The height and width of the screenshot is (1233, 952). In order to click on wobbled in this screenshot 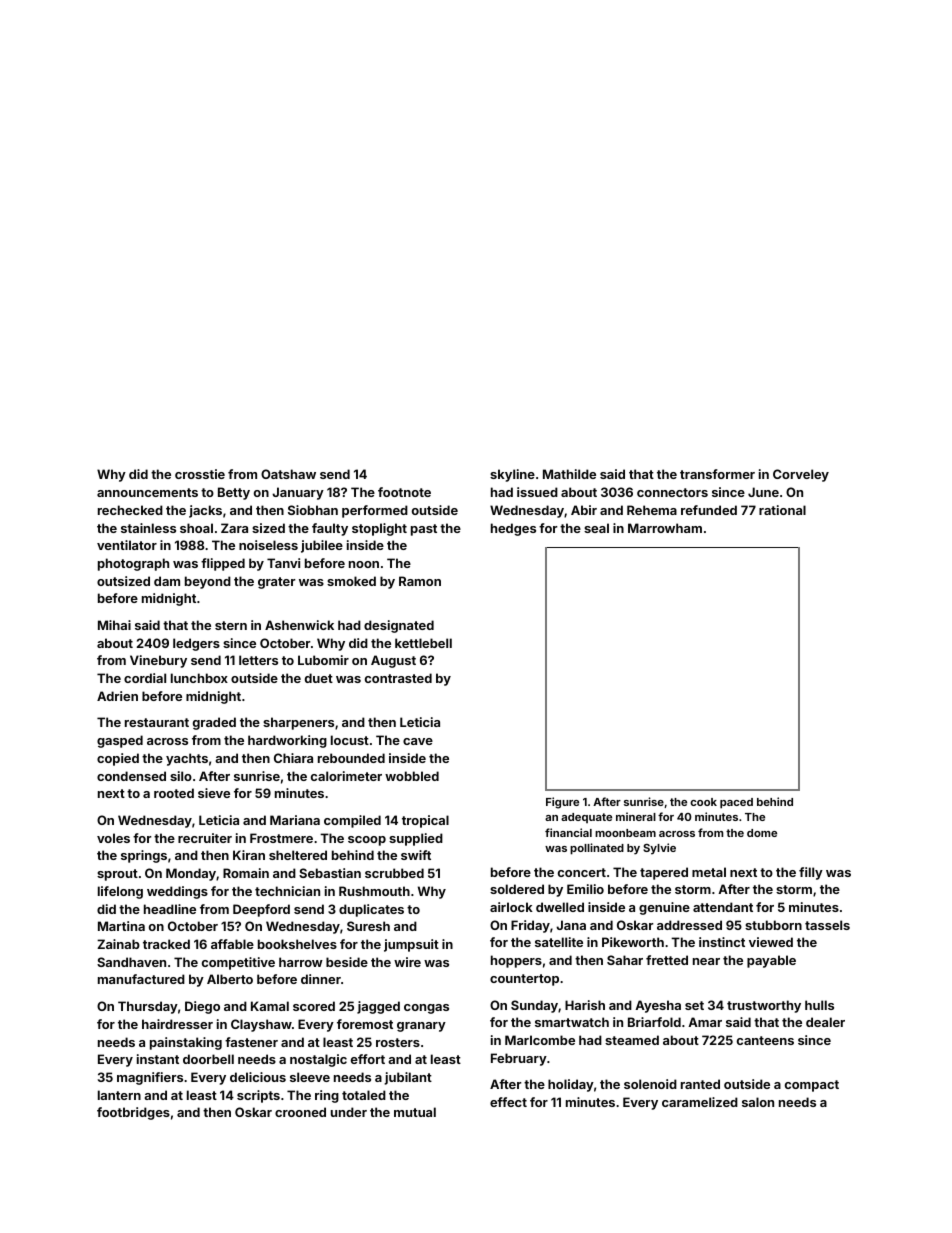, I will do `click(412, 776)`.
